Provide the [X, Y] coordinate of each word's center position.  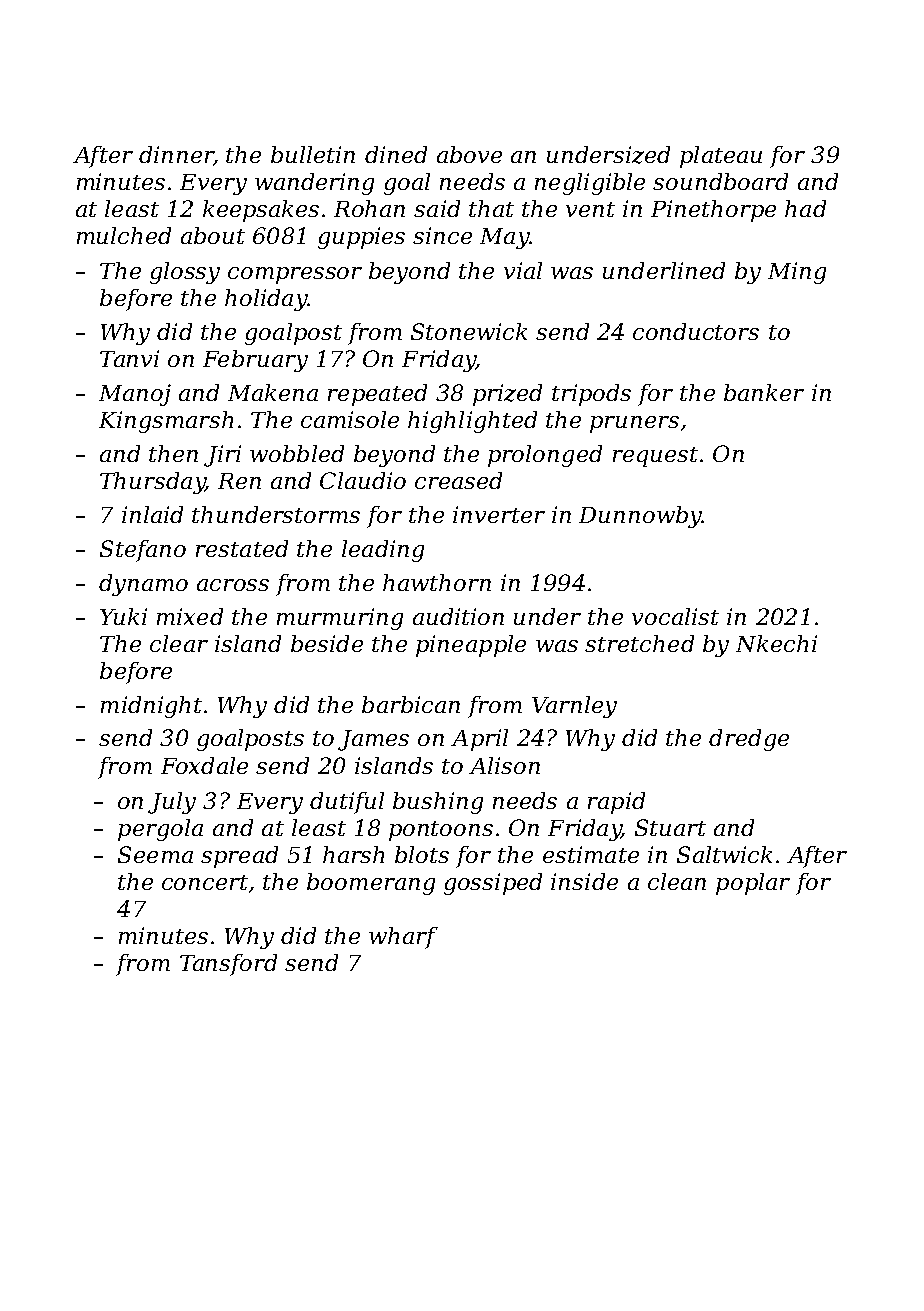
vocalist [675, 616]
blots [422, 854]
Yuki [123, 616]
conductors [696, 331]
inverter [499, 514]
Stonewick [469, 331]
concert [205, 882]
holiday [266, 300]
